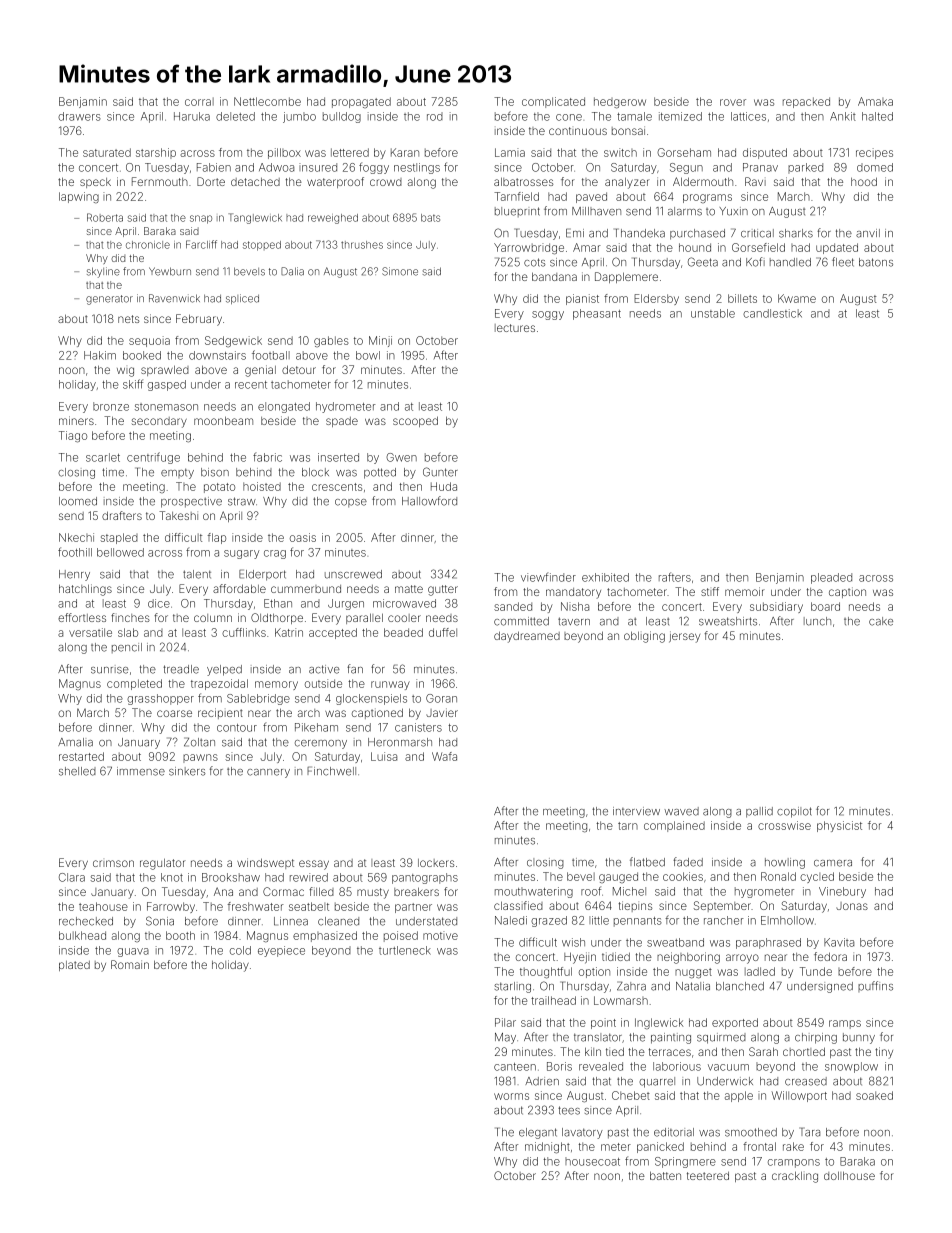 This screenshot has width=952, height=1233. Describe the element at coordinates (276, 167) in the screenshot. I see `Adwoa` at that location.
